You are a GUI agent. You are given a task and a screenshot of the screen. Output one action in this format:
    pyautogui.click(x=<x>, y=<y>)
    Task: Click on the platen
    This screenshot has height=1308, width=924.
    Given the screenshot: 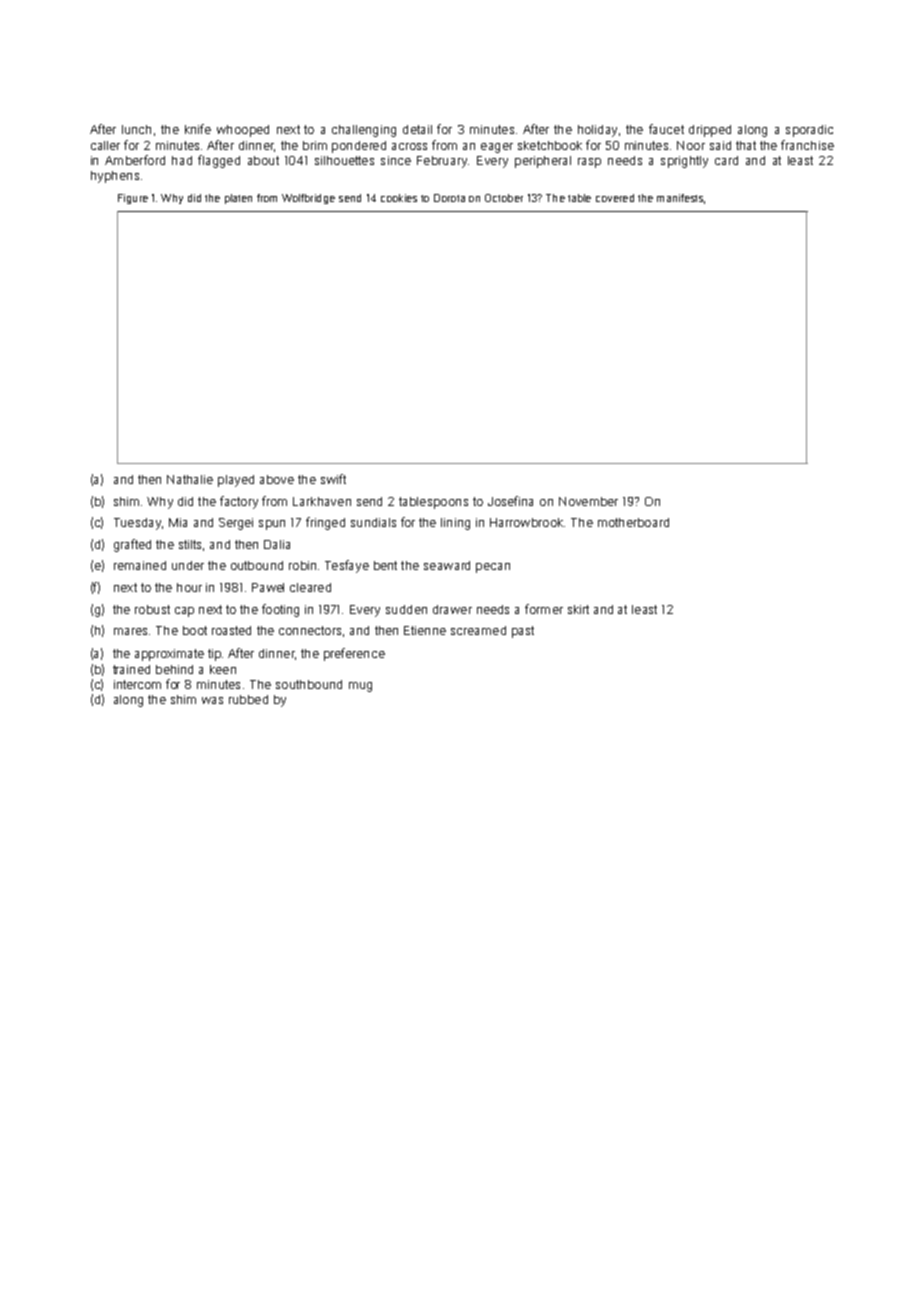 What is the action you would take?
    pyautogui.click(x=238, y=199)
